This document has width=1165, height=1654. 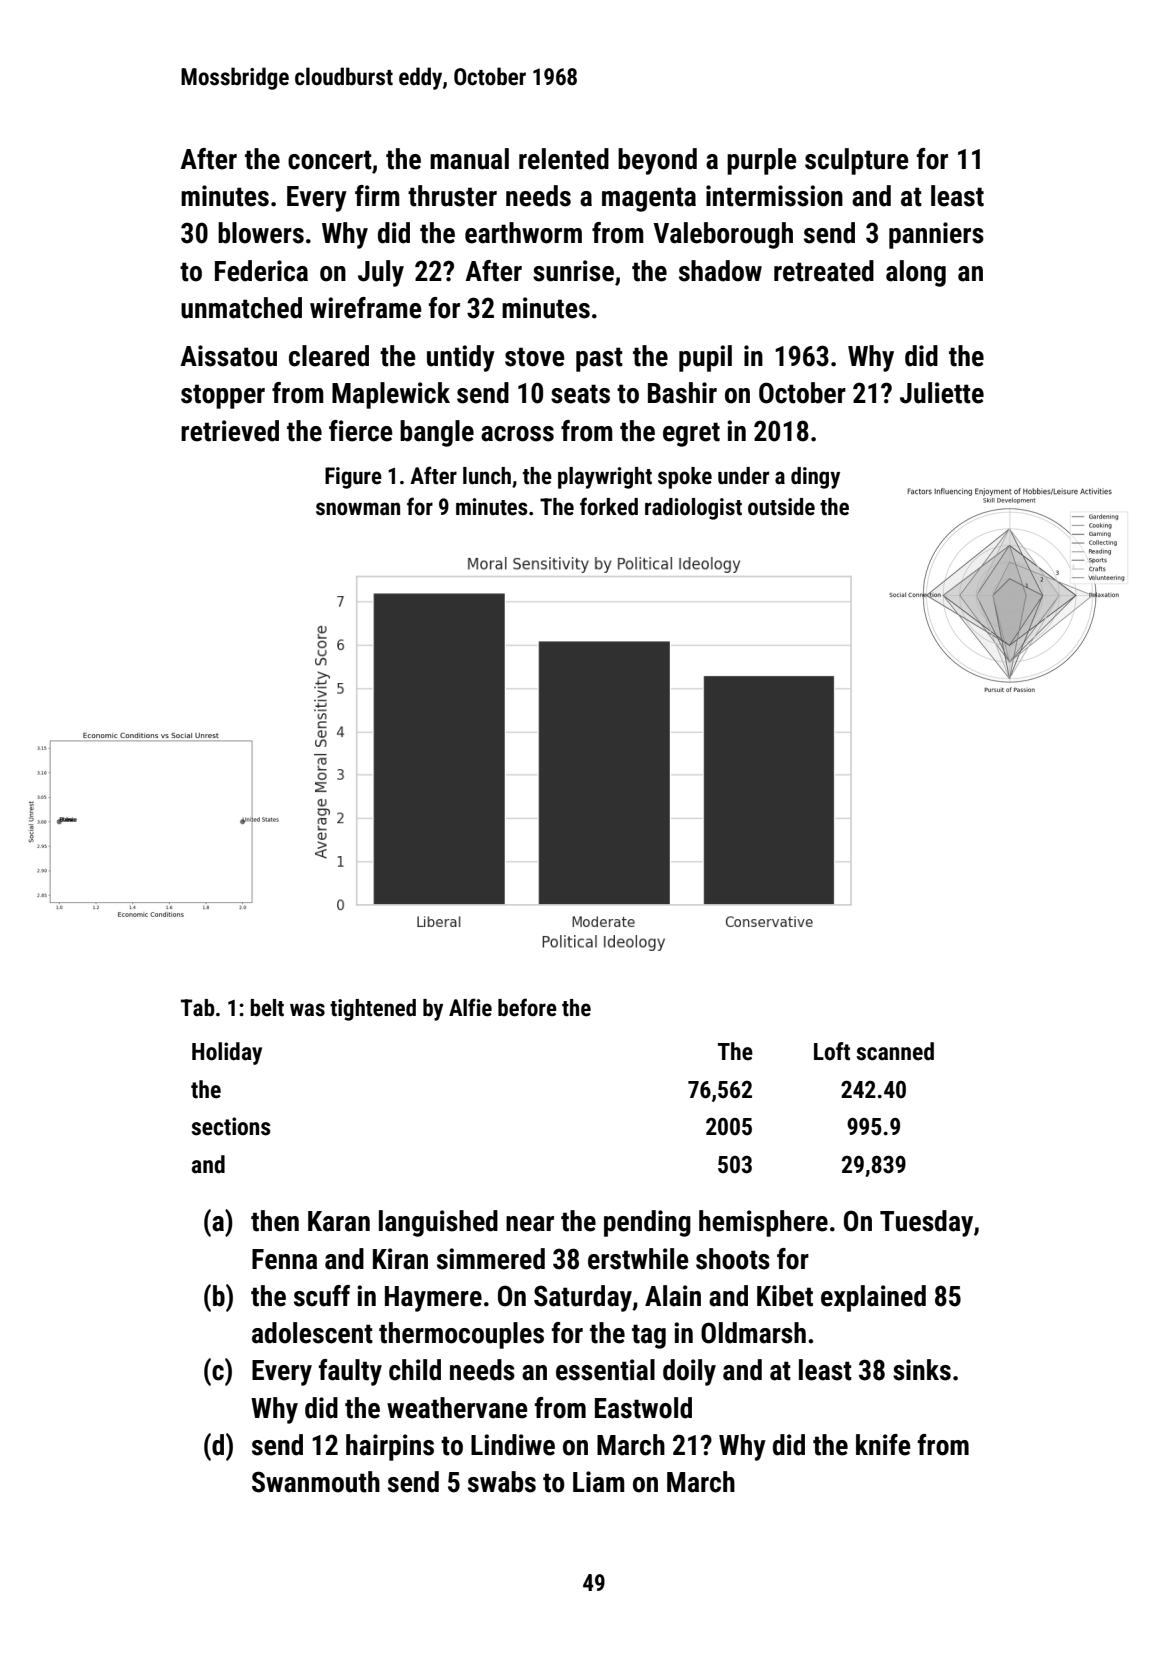 What do you see at coordinates (685, 478) in the document?
I see `spoke` at bounding box center [685, 478].
